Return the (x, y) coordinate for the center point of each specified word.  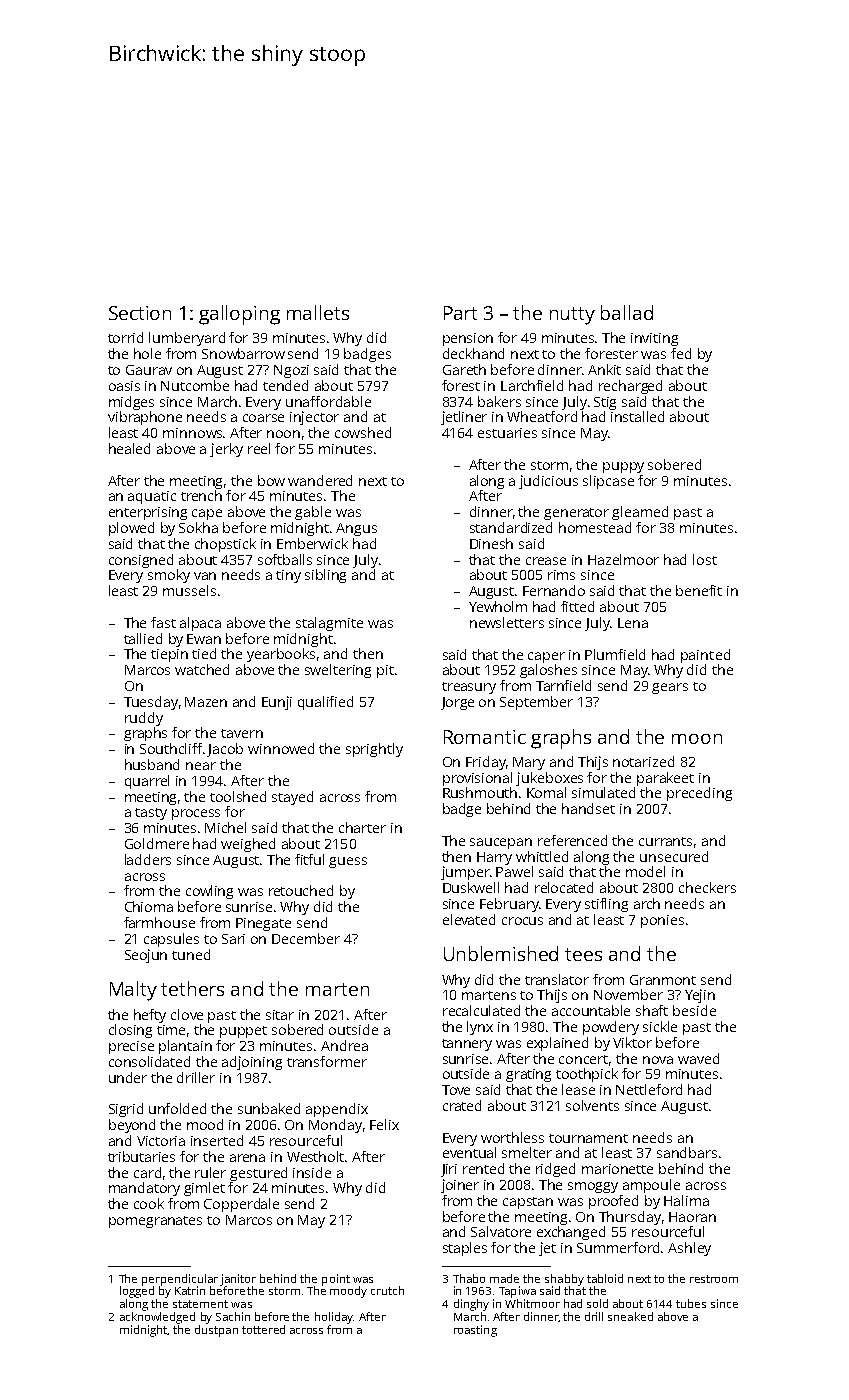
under (128, 1077)
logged (137, 1292)
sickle (660, 1026)
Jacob (225, 750)
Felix (384, 1124)
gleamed (640, 513)
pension (468, 339)
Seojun (146, 956)
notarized (643, 761)
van (205, 576)
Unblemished (501, 953)
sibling (325, 576)
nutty (572, 316)
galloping (239, 315)
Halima (686, 1200)
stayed (292, 798)
